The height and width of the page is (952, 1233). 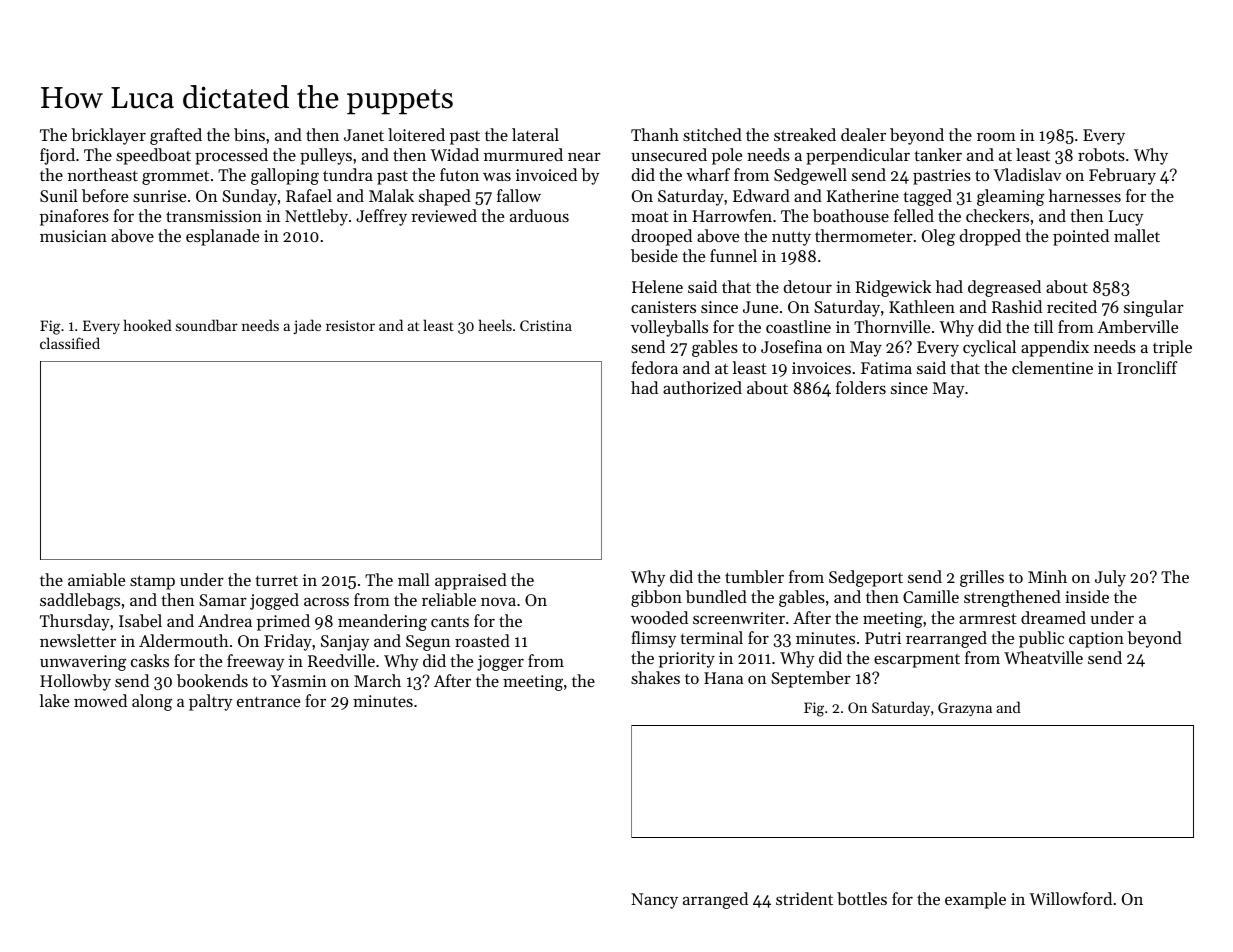 What do you see at coordinates (861, 387) in the page?
I see `folders` at bounding box center [861, 387].
